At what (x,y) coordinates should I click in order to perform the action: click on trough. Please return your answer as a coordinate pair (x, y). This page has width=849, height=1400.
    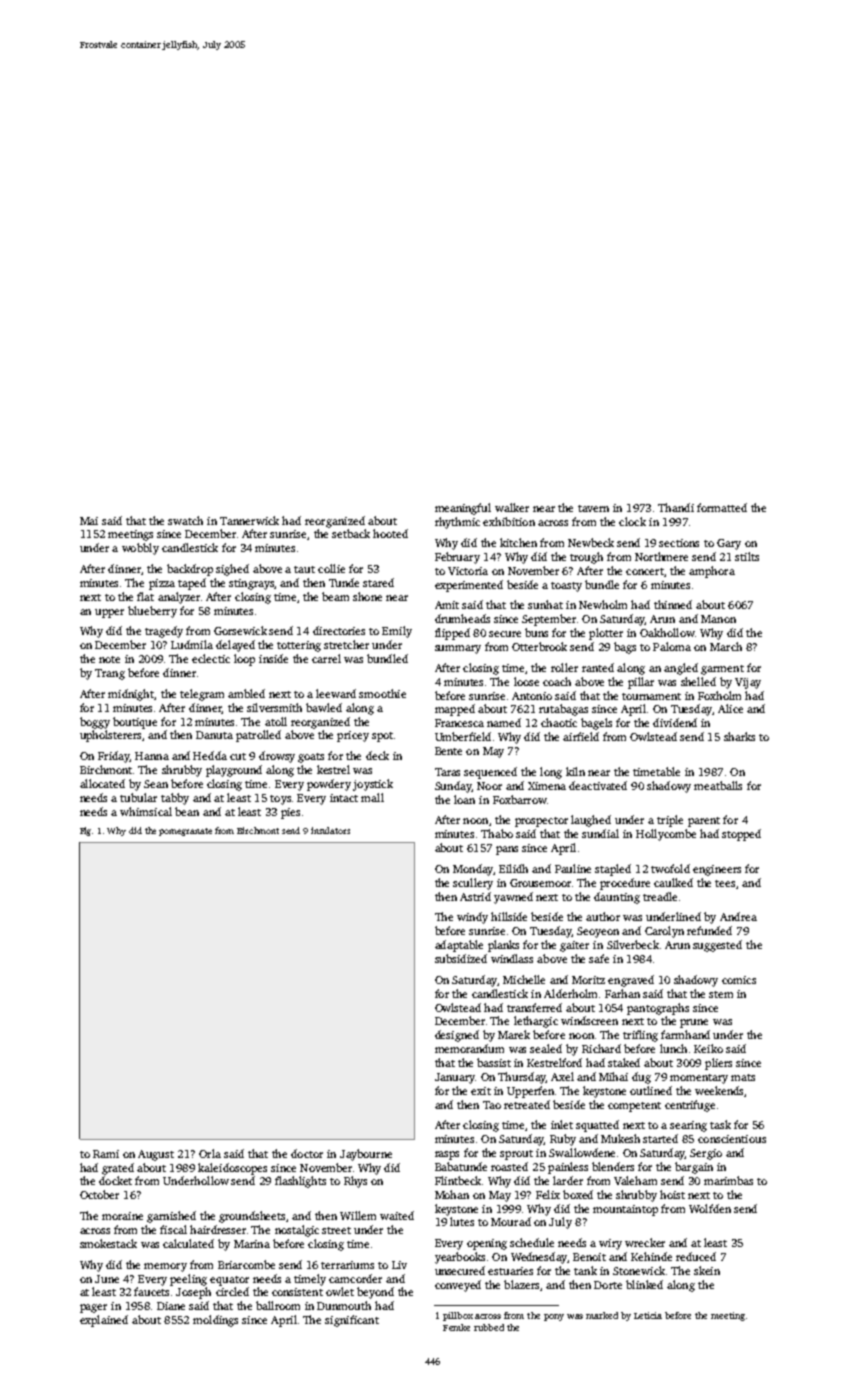
    Looking at the image, I should click on (586, 558).
